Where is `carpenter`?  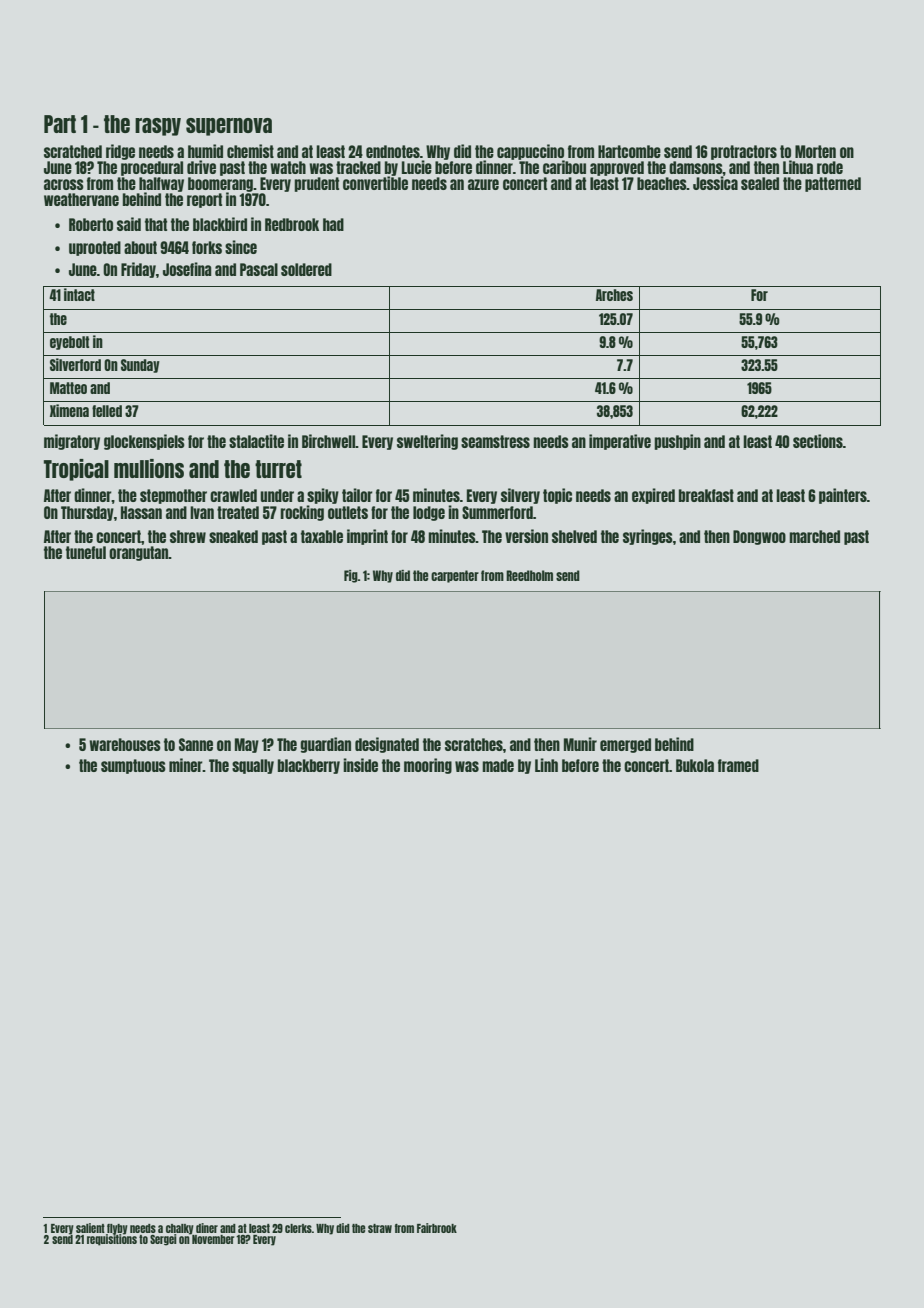 carpenter is located at coordinates (455, 576).
